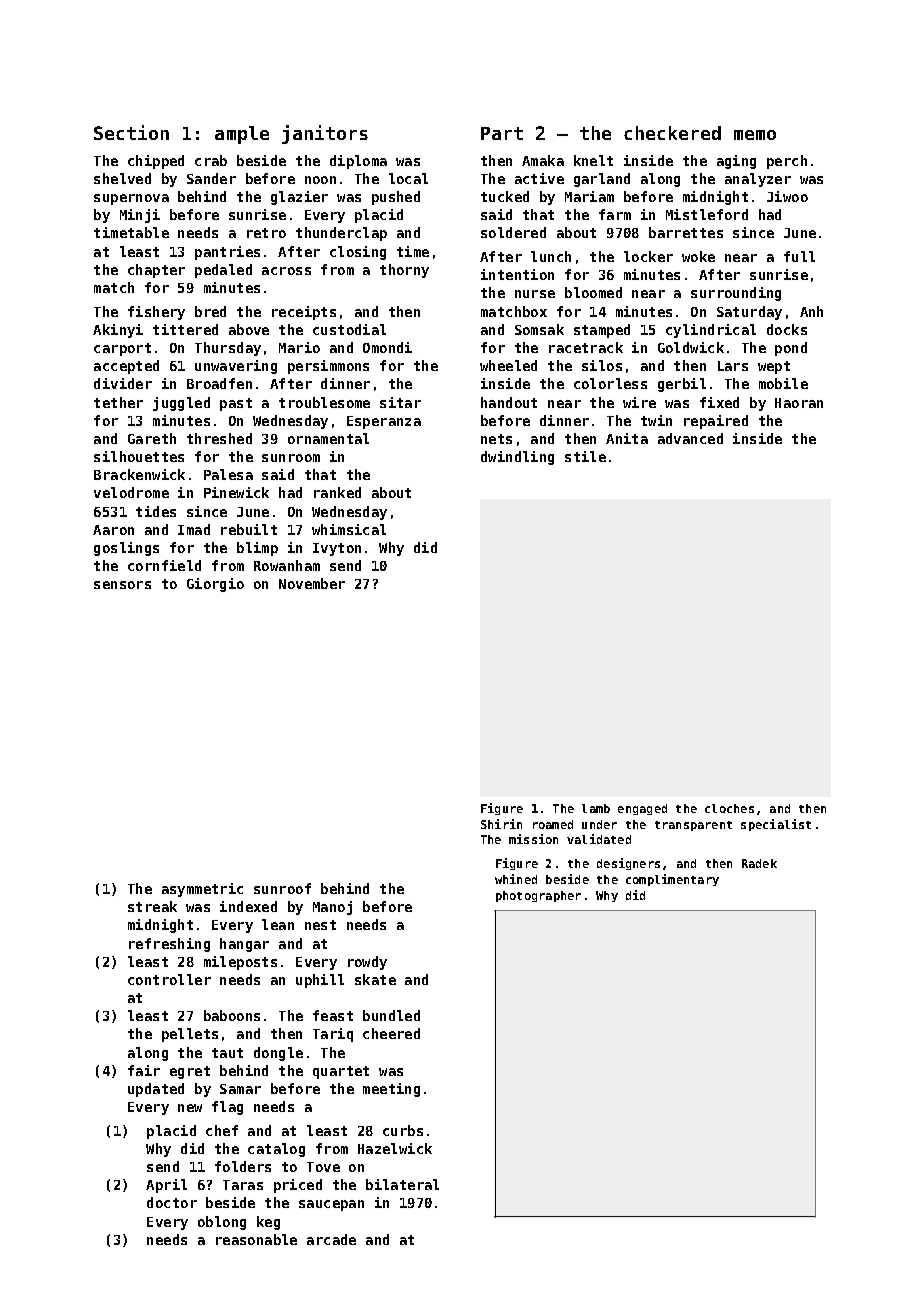  I want to click on silhouettes, so click(139, 456).
